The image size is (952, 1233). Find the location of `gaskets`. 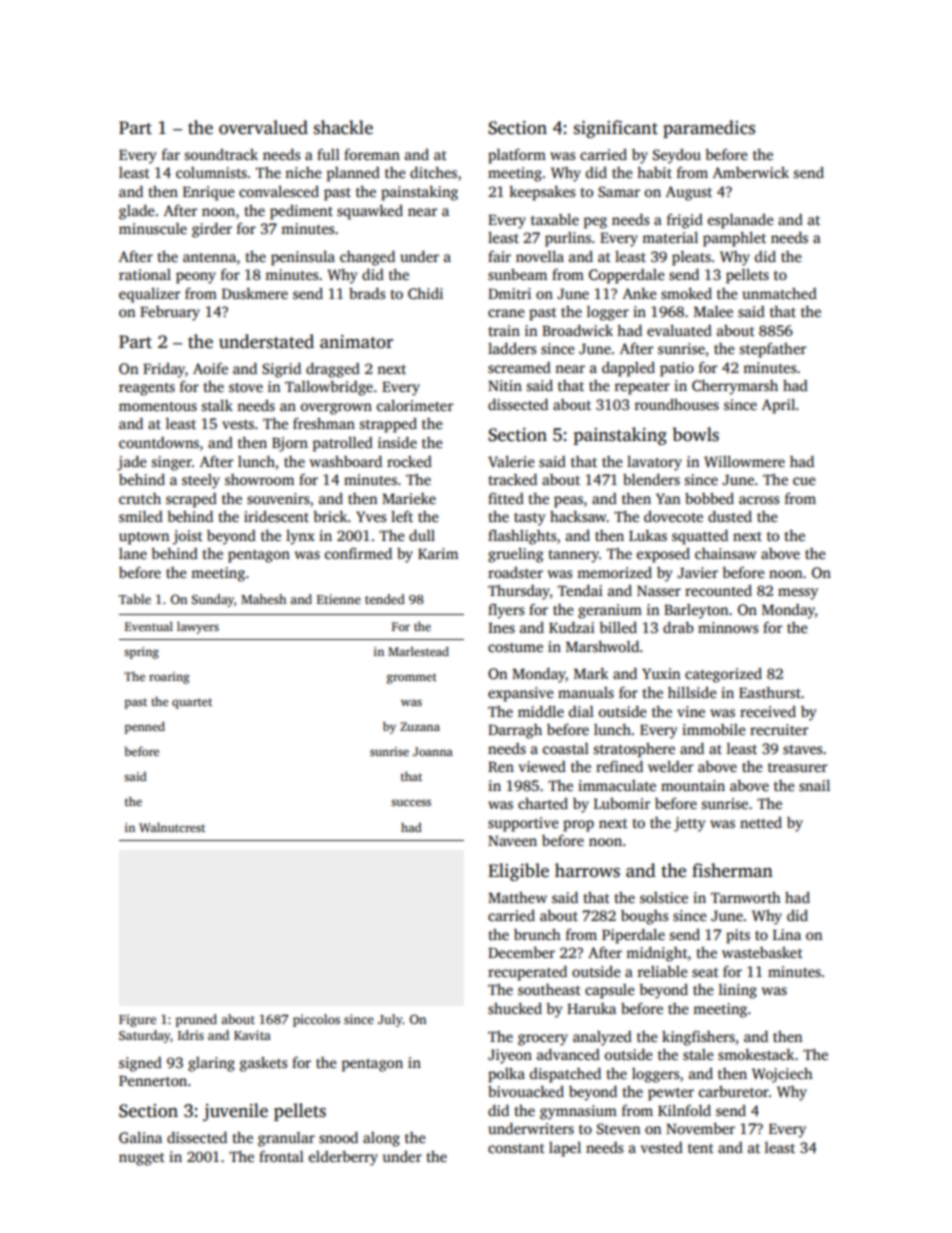

gaskets is located at coordinates (263, 1064).
